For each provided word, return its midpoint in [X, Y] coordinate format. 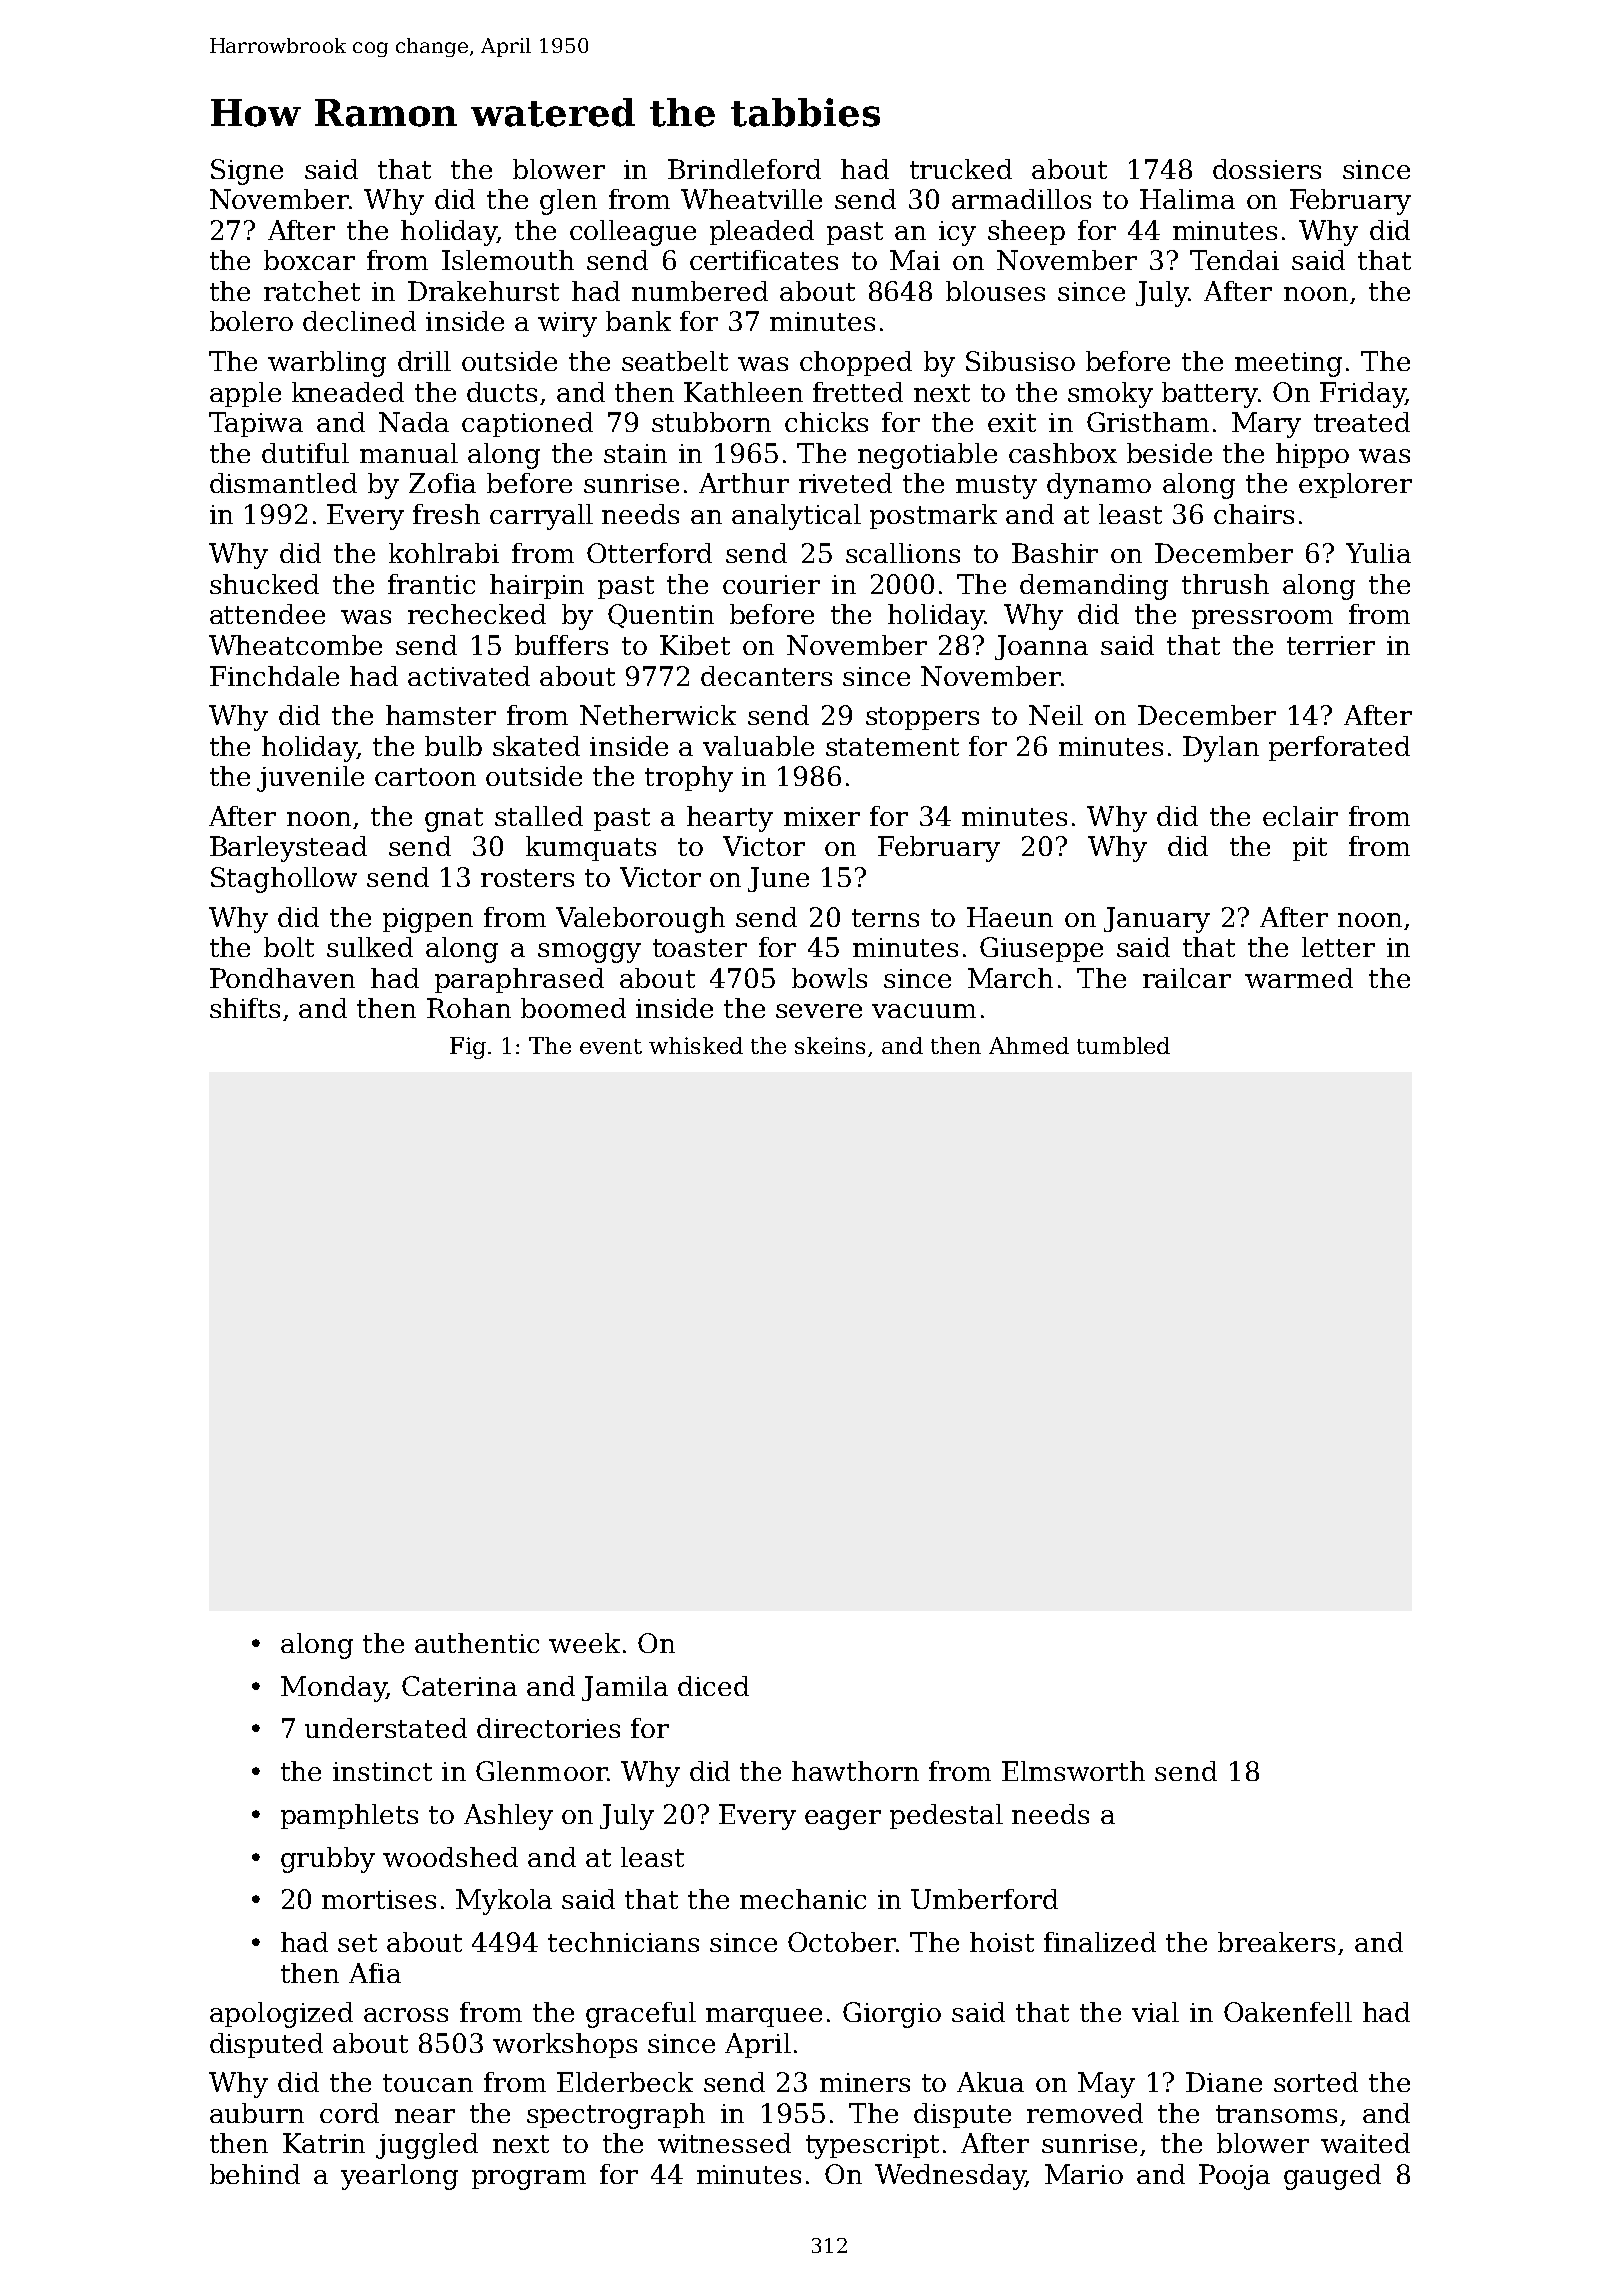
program [529, 2180]
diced [713, 1686]
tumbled [1123, 1045]
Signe [247, 172]
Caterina [459, 1686]
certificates [764, 260]
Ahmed [1029, 1045]
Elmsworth [1073, 1771]
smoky [1110, 395]
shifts [245, 1008]
